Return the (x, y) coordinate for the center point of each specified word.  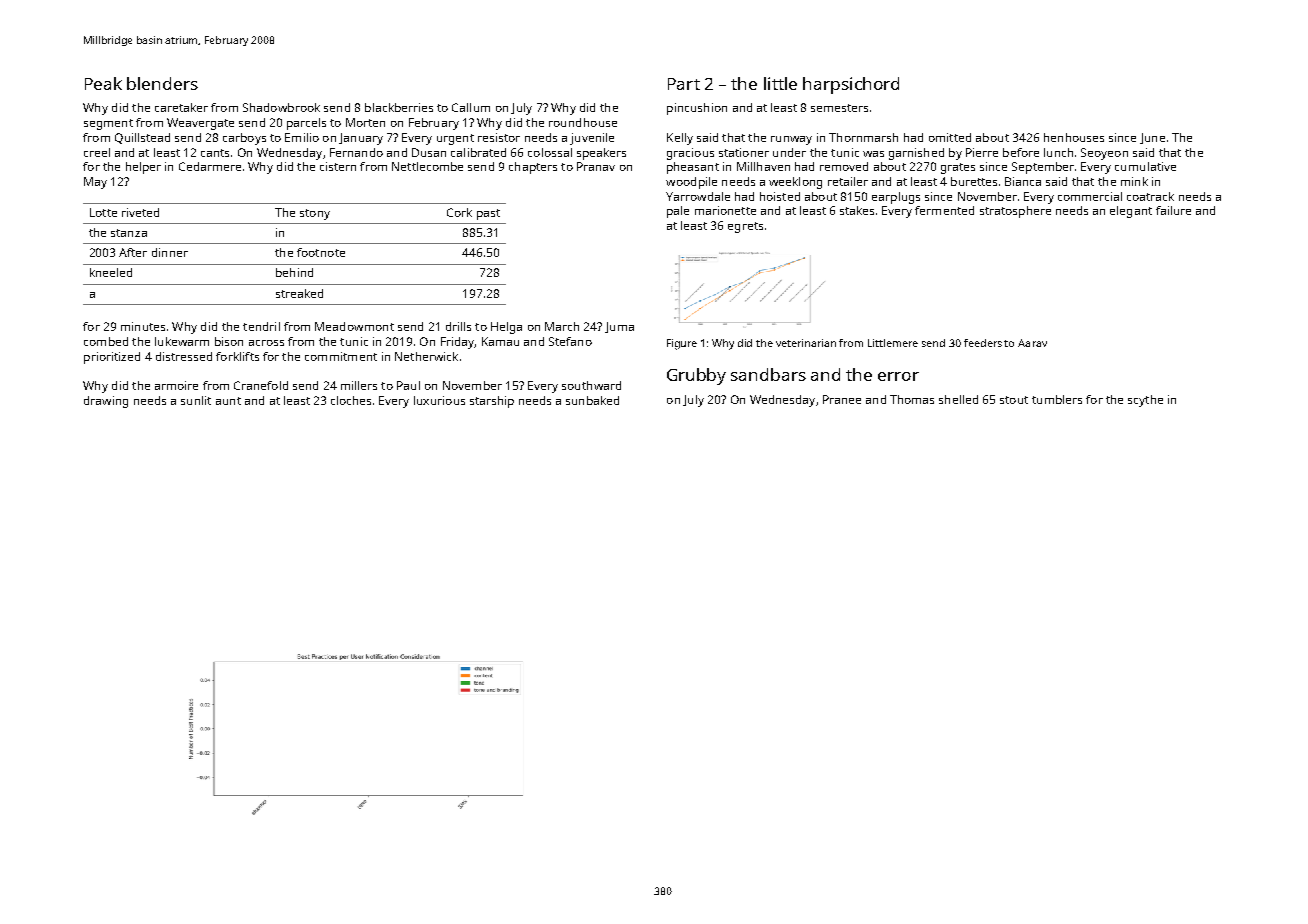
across (266, 343)
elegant (1131, 212)
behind (294, 272)
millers (359, 385)
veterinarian (806, 343)
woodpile (691, 183)
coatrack (1150, 196)
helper (143, 168)
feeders (983, 343)
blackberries (399, 107)
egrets (745, 227)
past (488, 214)
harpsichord (851, 85)
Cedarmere (210, 166)
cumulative (1145, 166)
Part (684, 84)
